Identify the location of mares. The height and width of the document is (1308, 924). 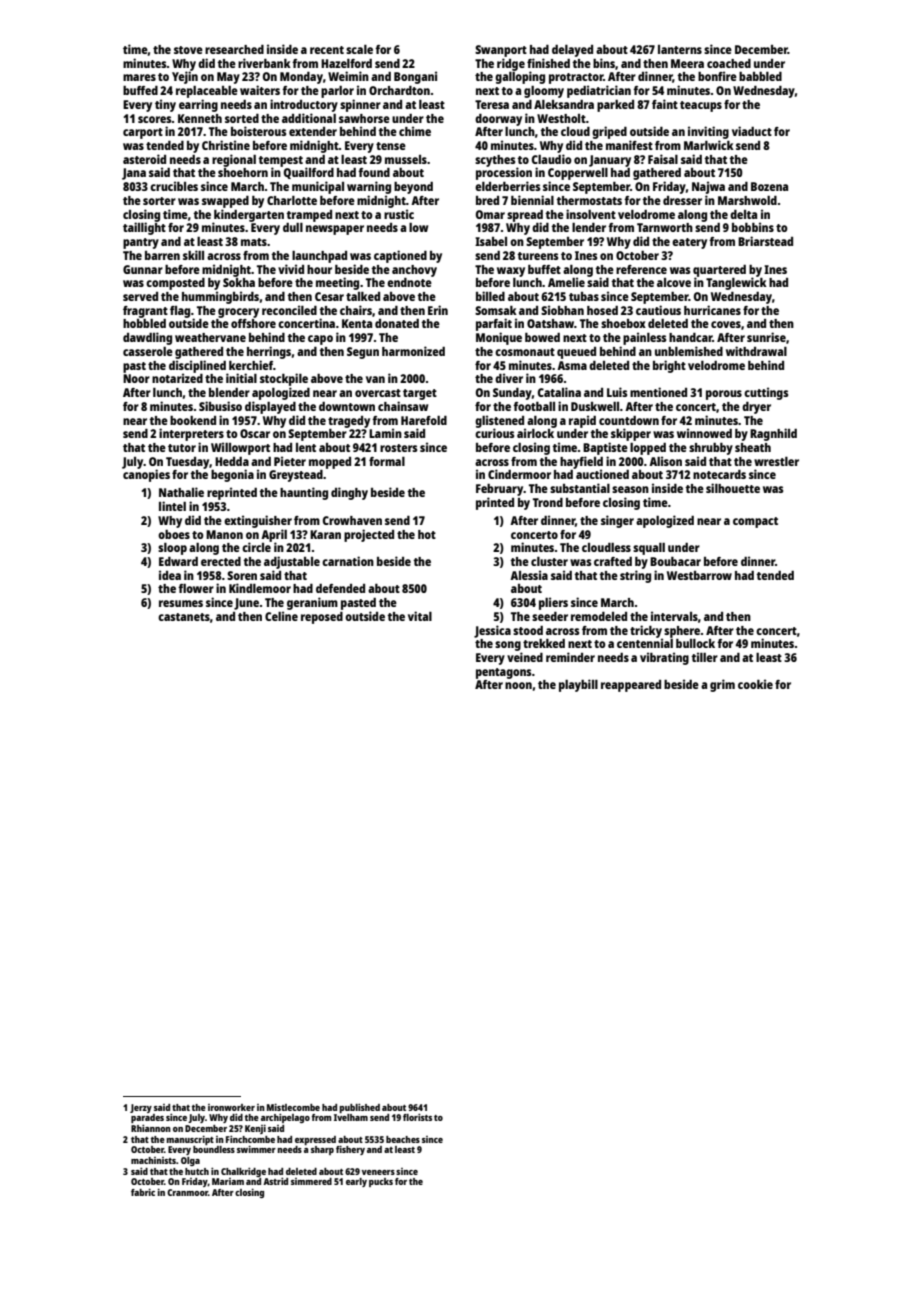
(139, 77).
